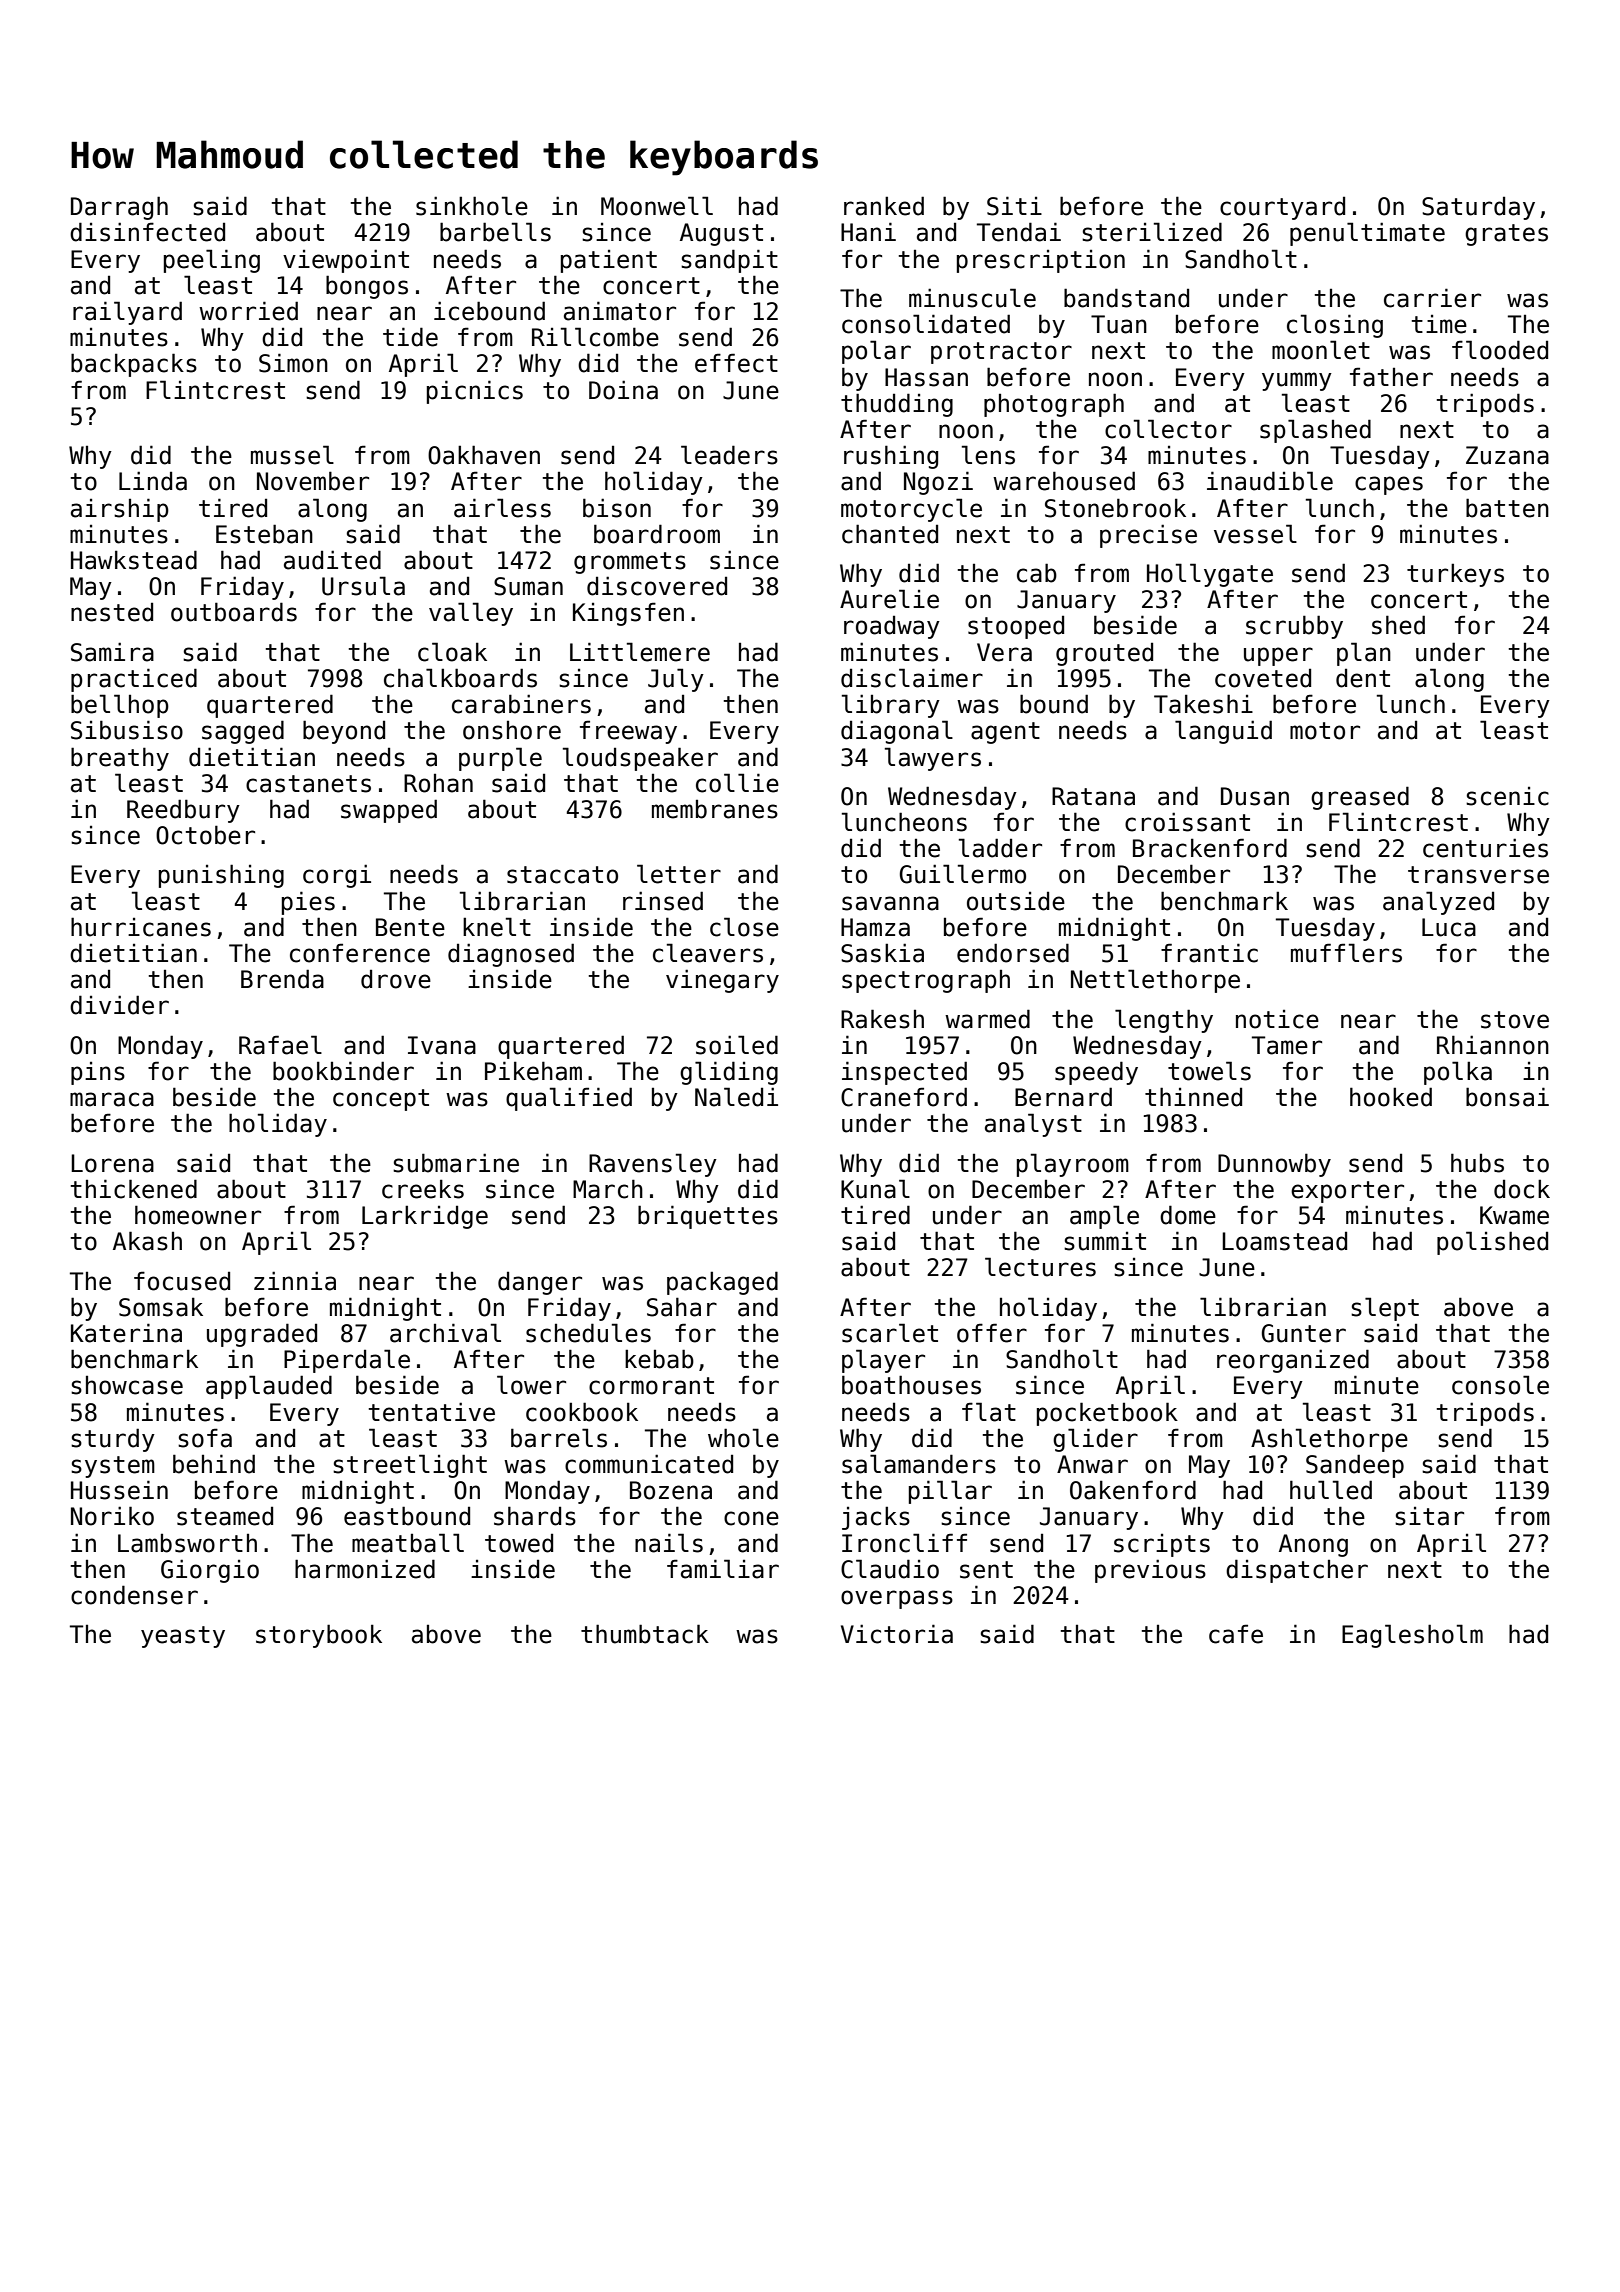  Describe the element at coordinates (134, 1595) in the document. I see `condenser` at that location.
